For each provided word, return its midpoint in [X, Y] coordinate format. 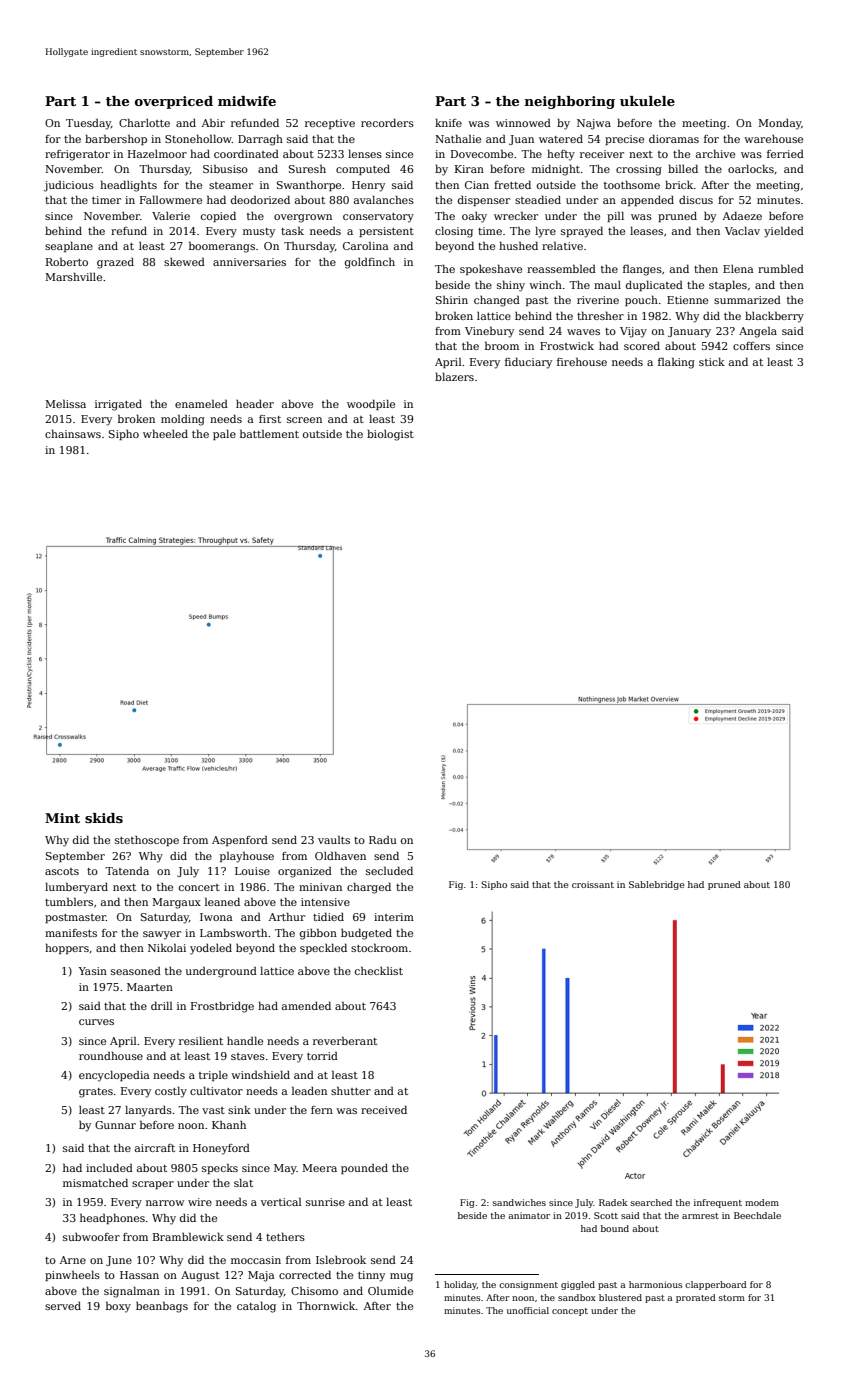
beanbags [162, 1307]
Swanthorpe [309, 185]
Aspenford [240, 840]
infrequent [718, 1203]
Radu [383, 839]
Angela [758, 332]
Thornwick [326, 1305]
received [384, 1109]
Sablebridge [656, 885]
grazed [115, 263]
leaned [222, 901]
